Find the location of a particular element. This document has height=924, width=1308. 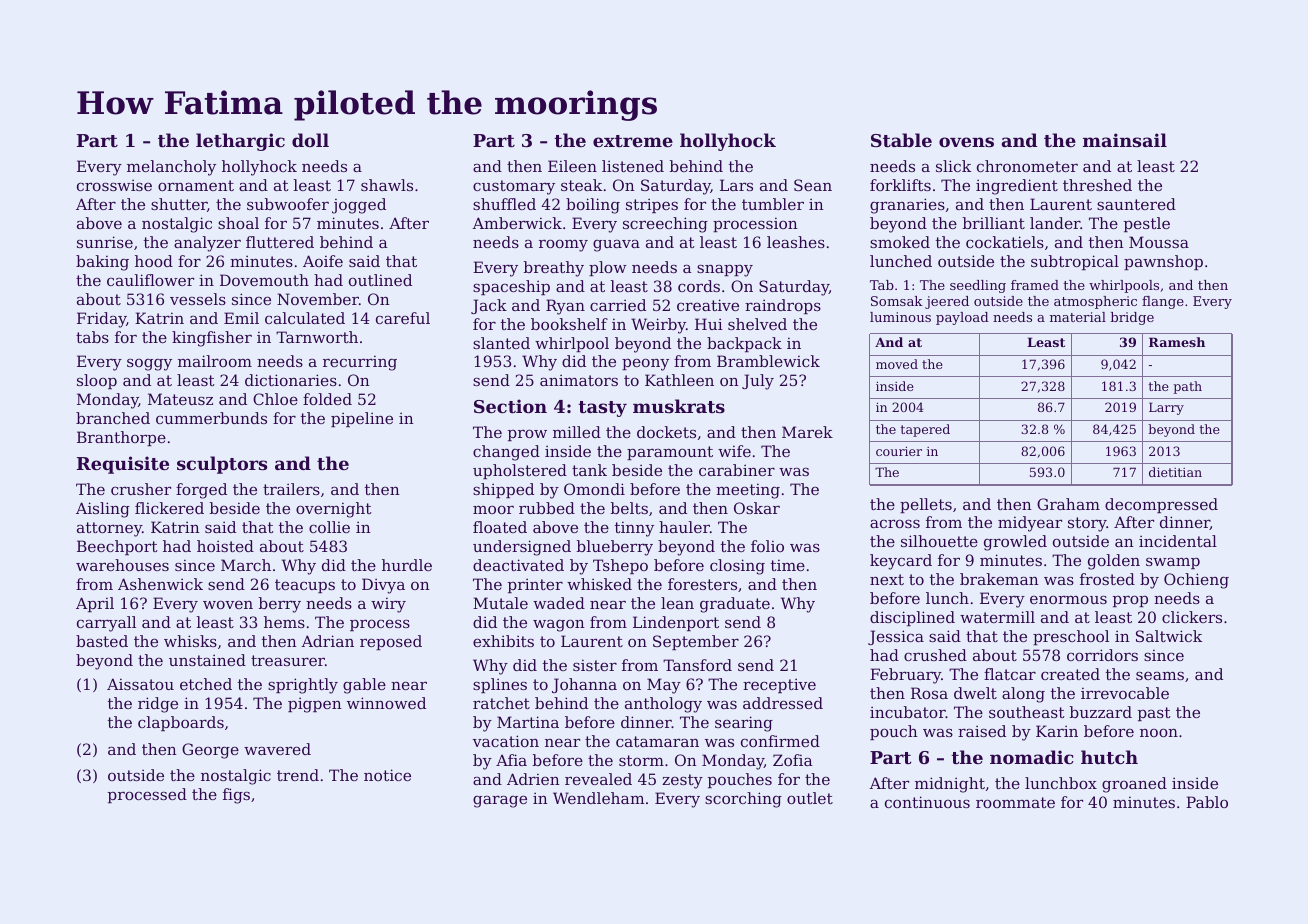

slanted is located at coordinates (501, 343).
